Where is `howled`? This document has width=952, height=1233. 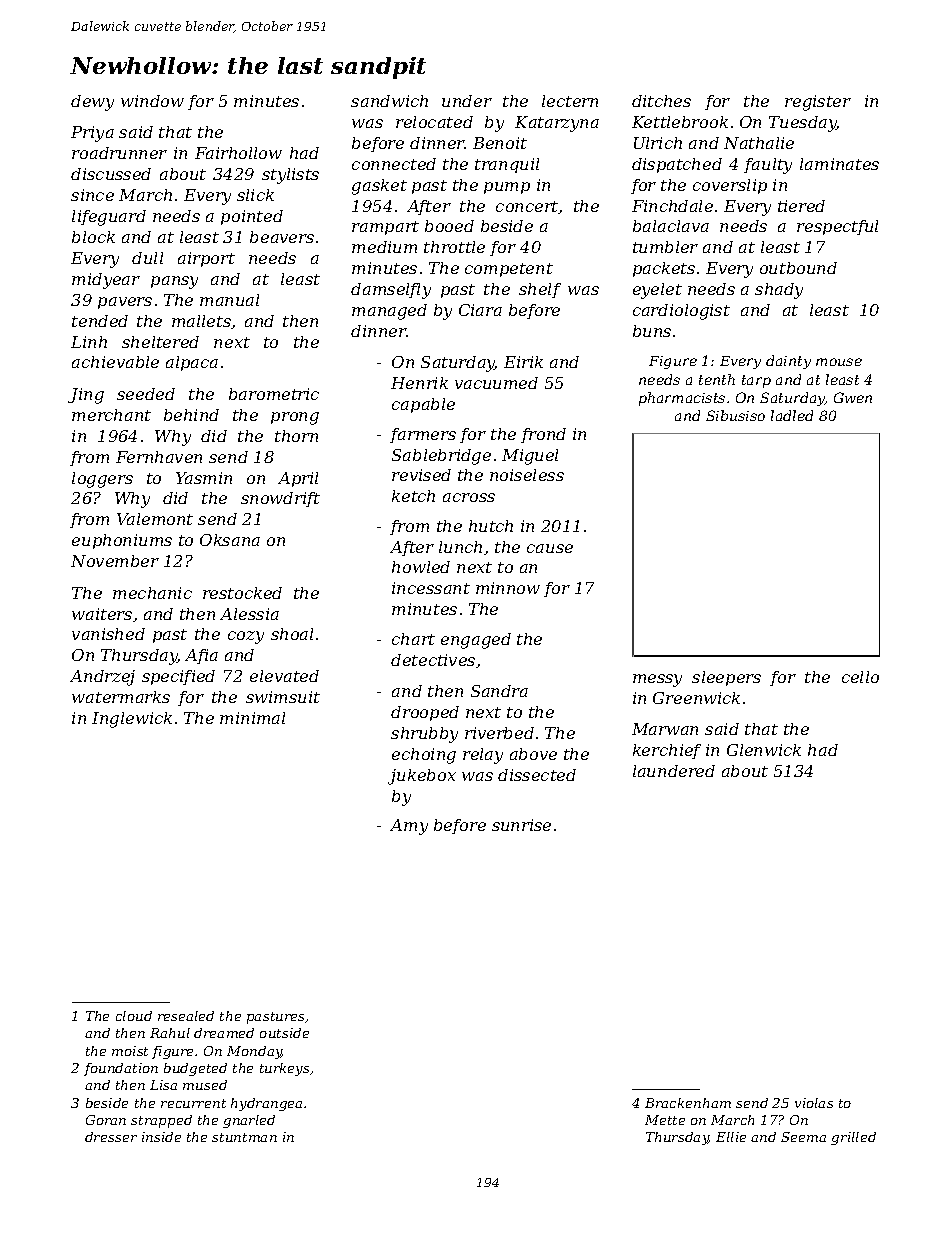 howled is located at coordinates (421, 567).
